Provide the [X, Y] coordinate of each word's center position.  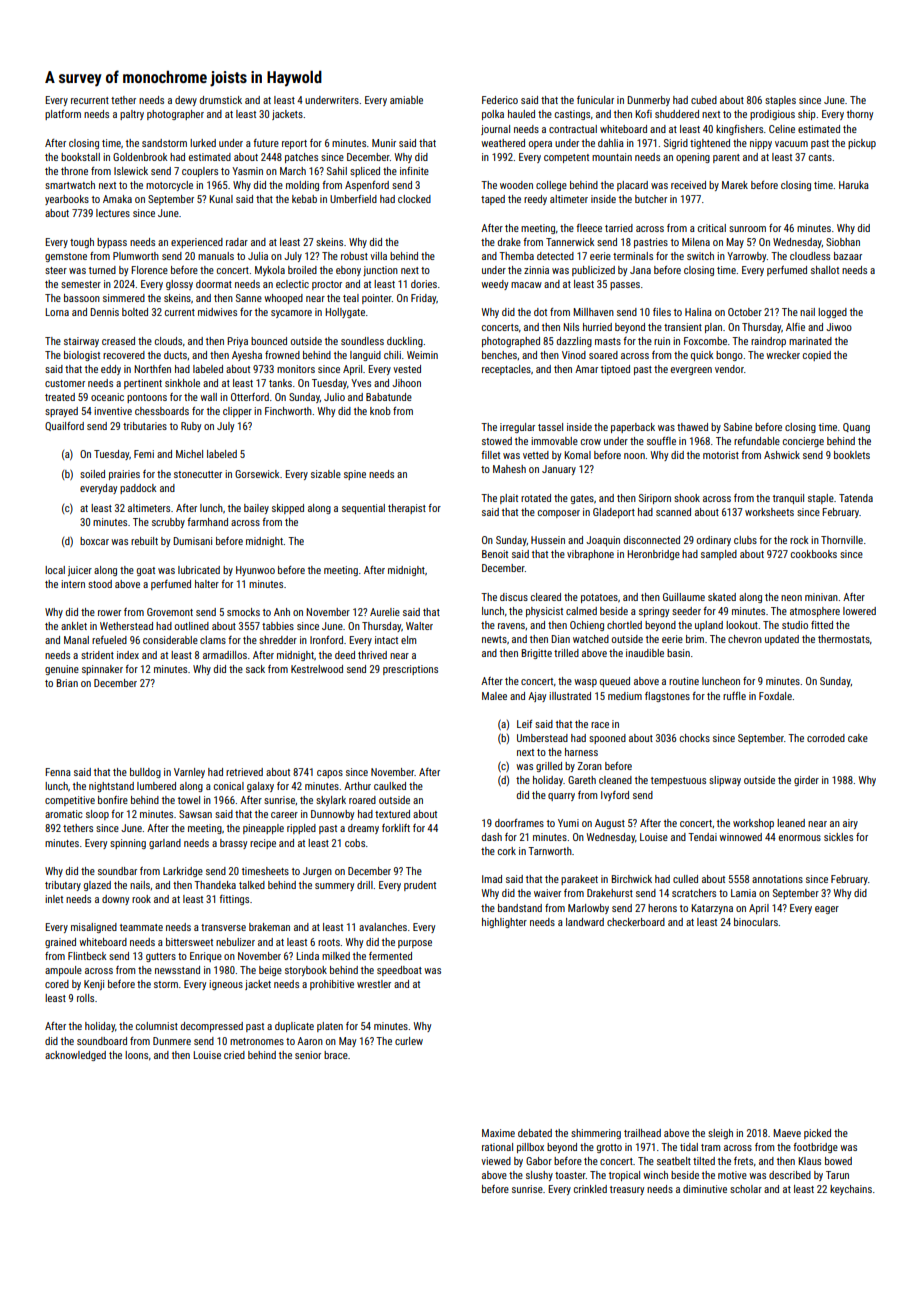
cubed [704, 100]
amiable [406, 100]
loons [136, 1055]
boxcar [94, 541]
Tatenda [856, 498]
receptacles [506, 370]
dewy [186, 101]
